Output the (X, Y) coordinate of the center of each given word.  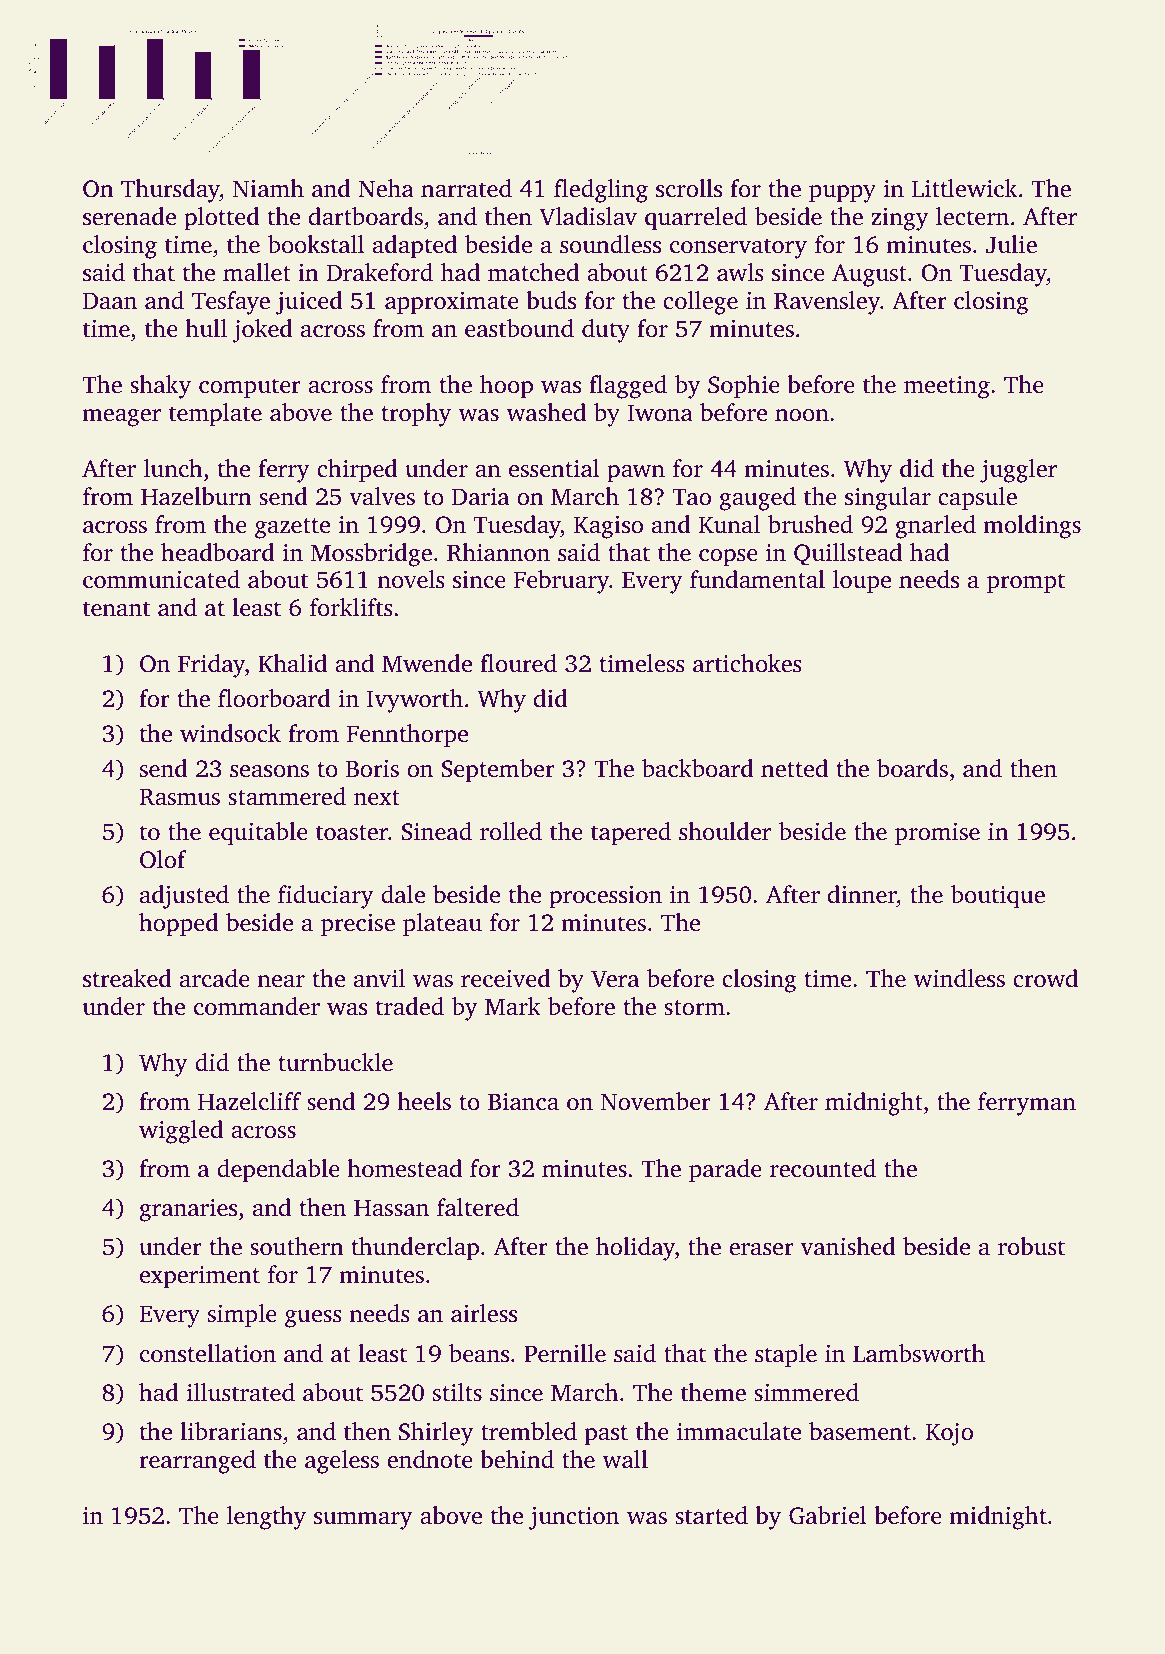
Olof (163, 859)
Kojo (949, 1434)
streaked (127, 978)
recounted (823, 1168)
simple (242, 1316)
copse (728, 558)
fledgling (601, 191)
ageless (342, 1462)
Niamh (268, 188)
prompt (1026, 583)
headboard (218, 552)
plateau (442, 925)
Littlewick (964, 188)
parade (725, 1171)
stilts (457, 1392)
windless (959, 978)
